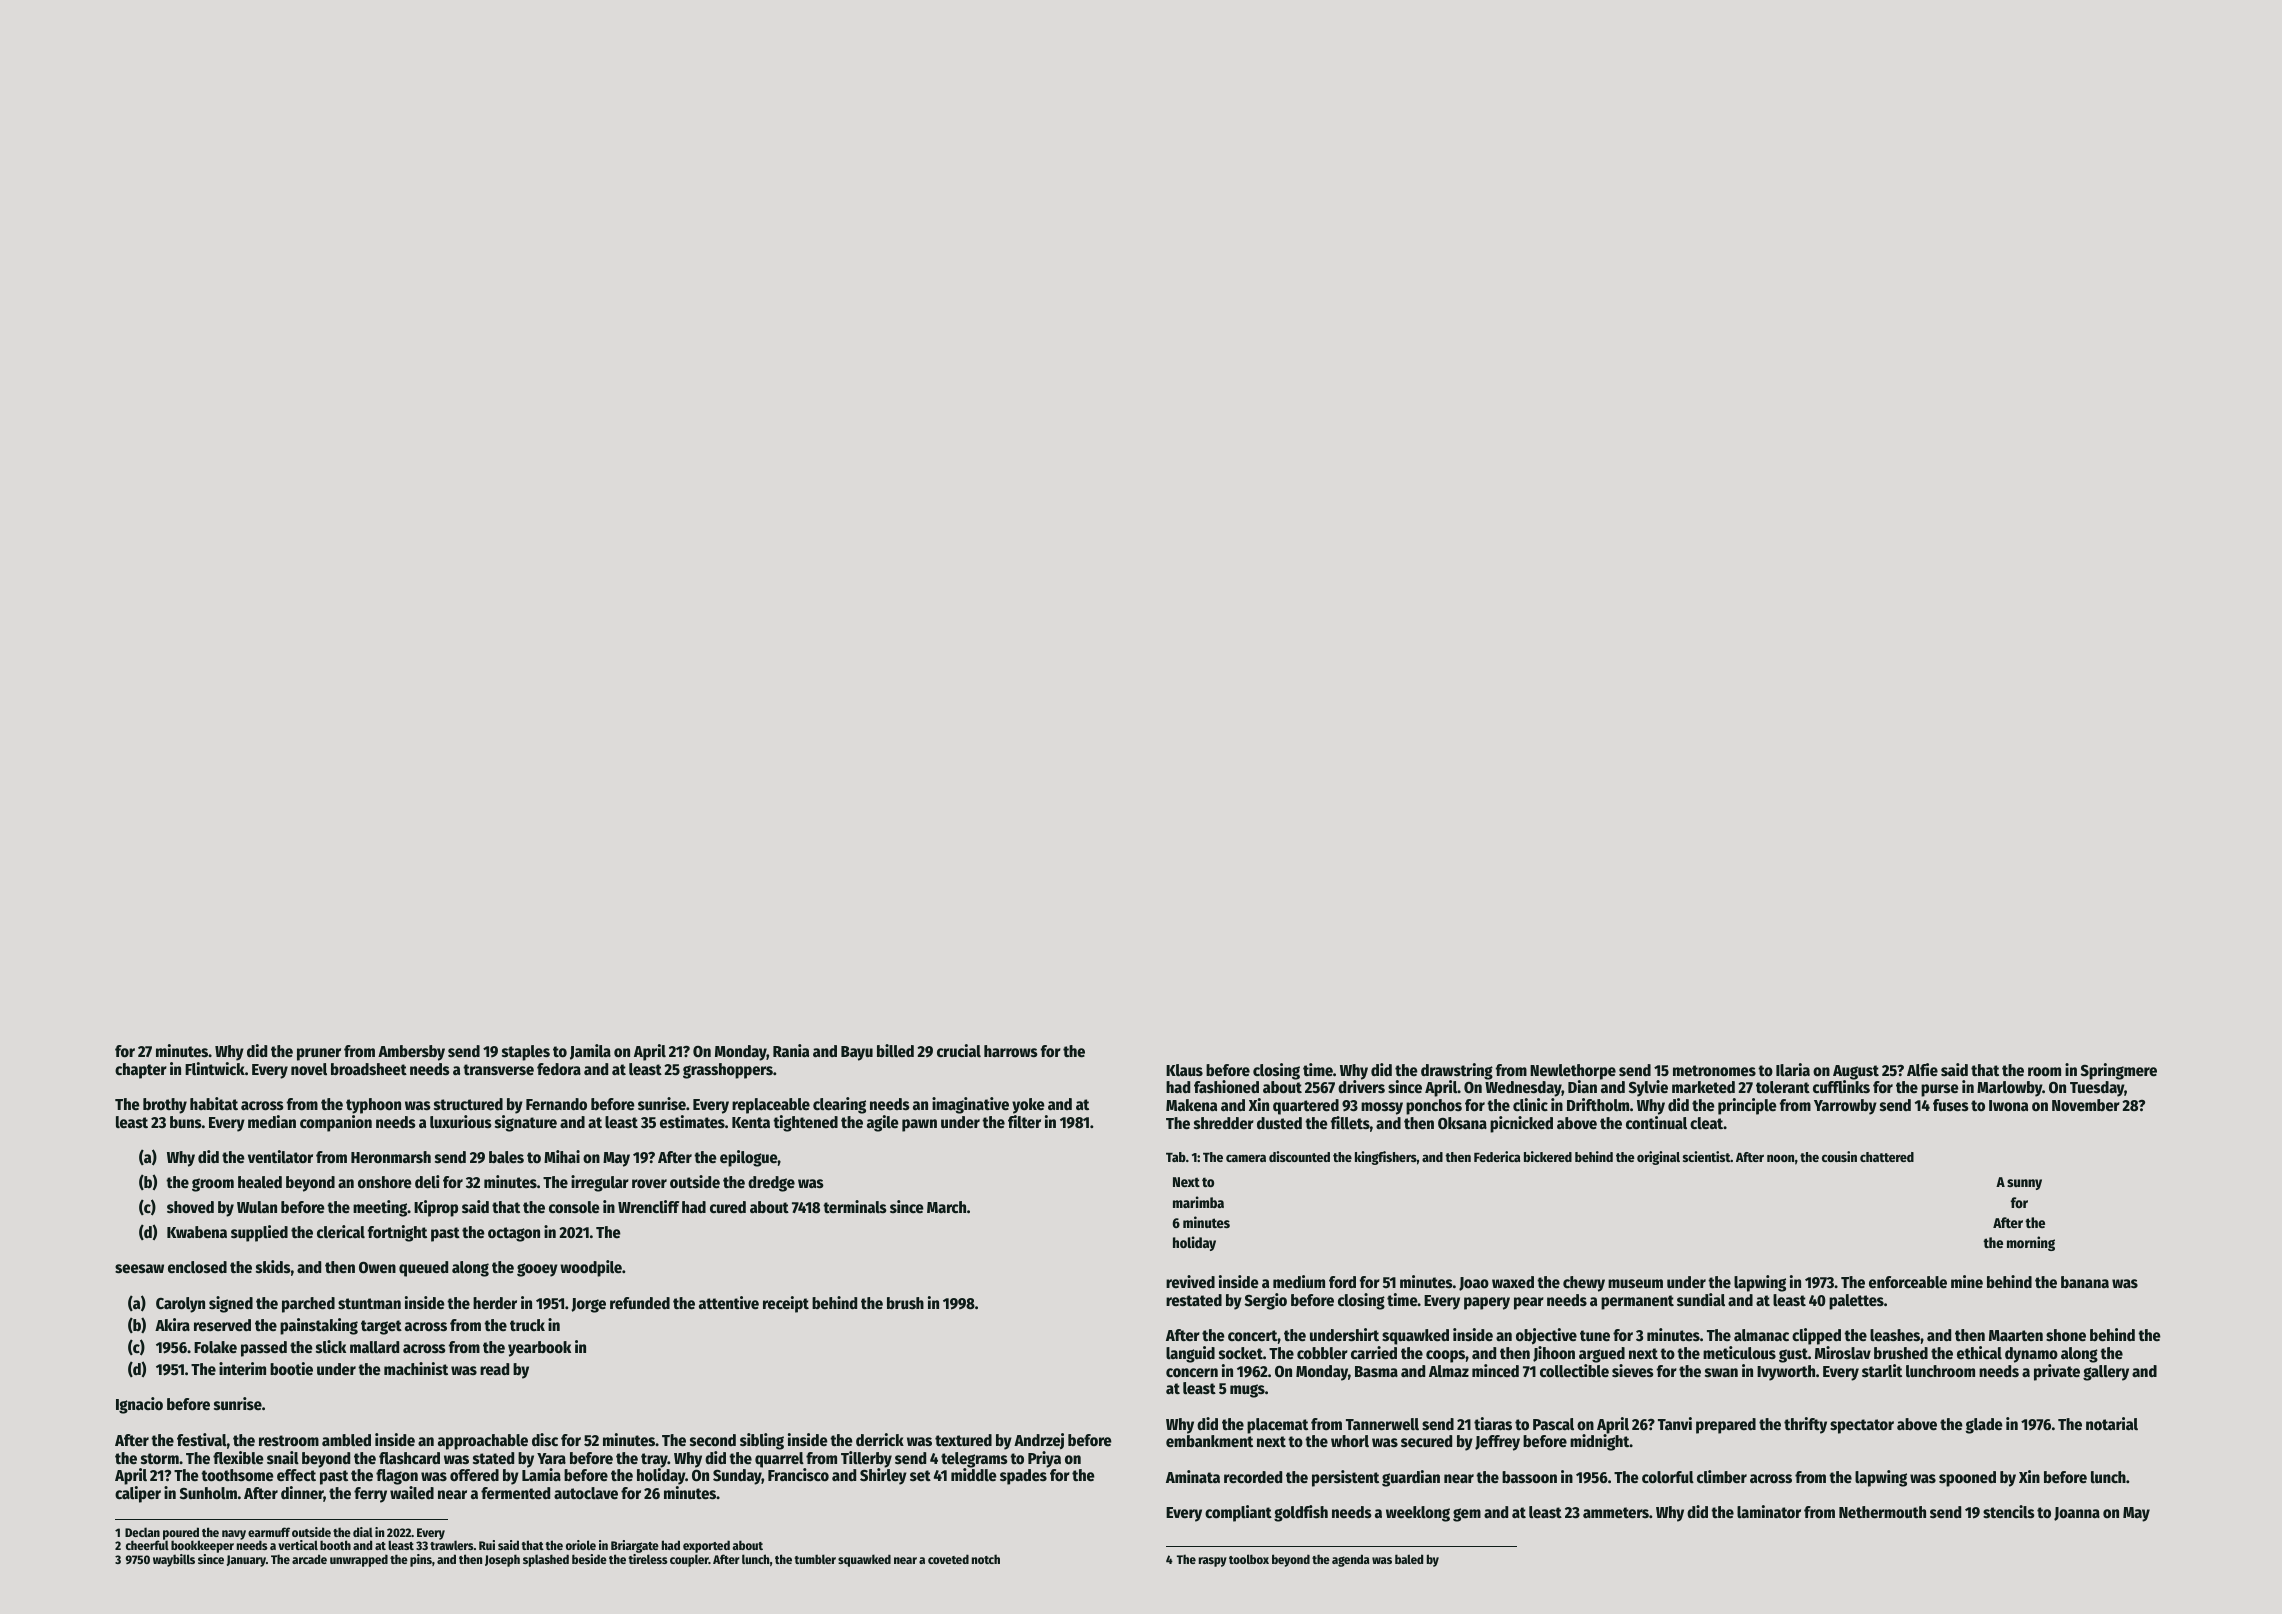 This screenshot has height=1614, width=2282. I want to click on poured, so click(181, 1534).
